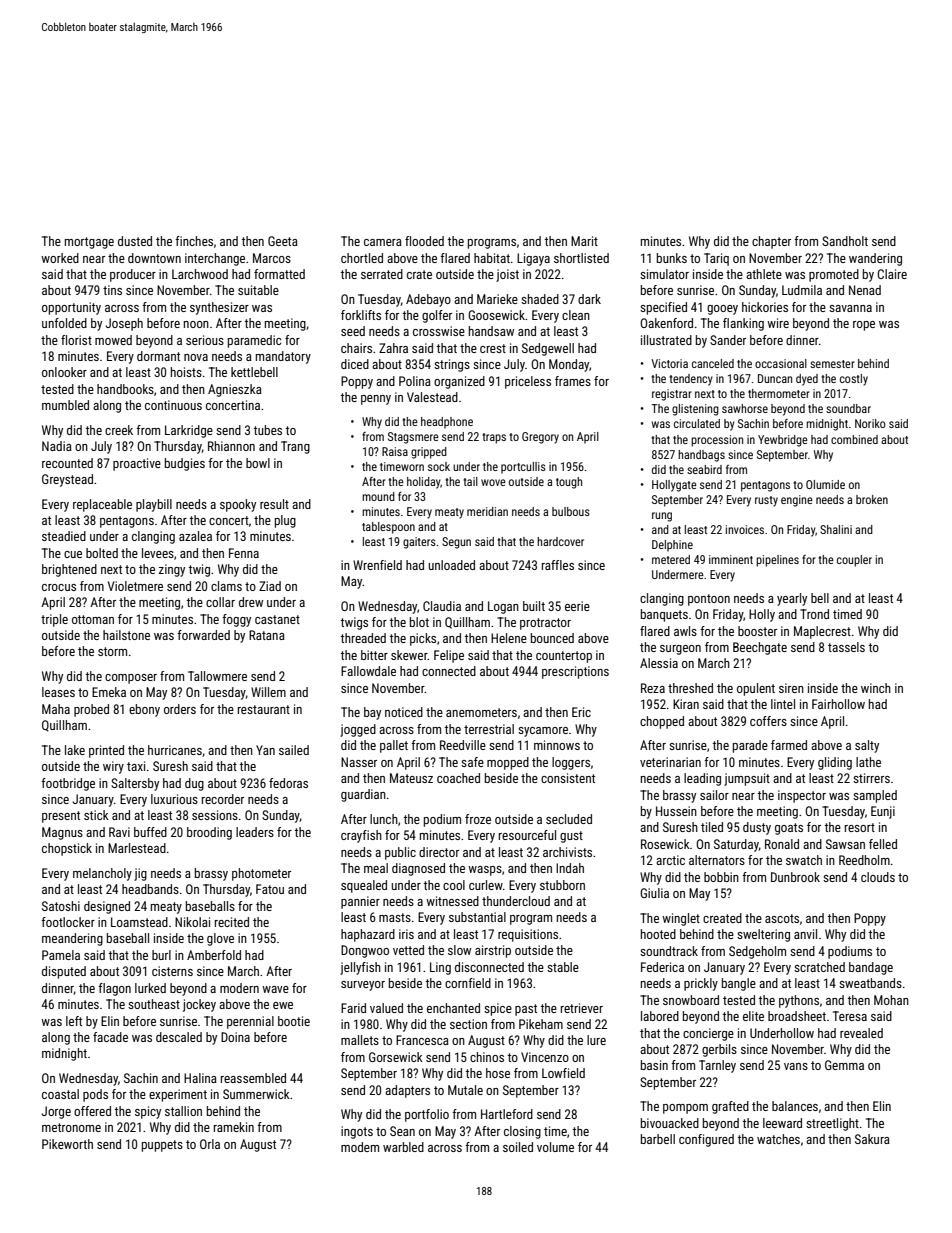 Image resolution: width=952 pixels, height=1233 pixels. I want to click on puppets, so click(162, 1146).
